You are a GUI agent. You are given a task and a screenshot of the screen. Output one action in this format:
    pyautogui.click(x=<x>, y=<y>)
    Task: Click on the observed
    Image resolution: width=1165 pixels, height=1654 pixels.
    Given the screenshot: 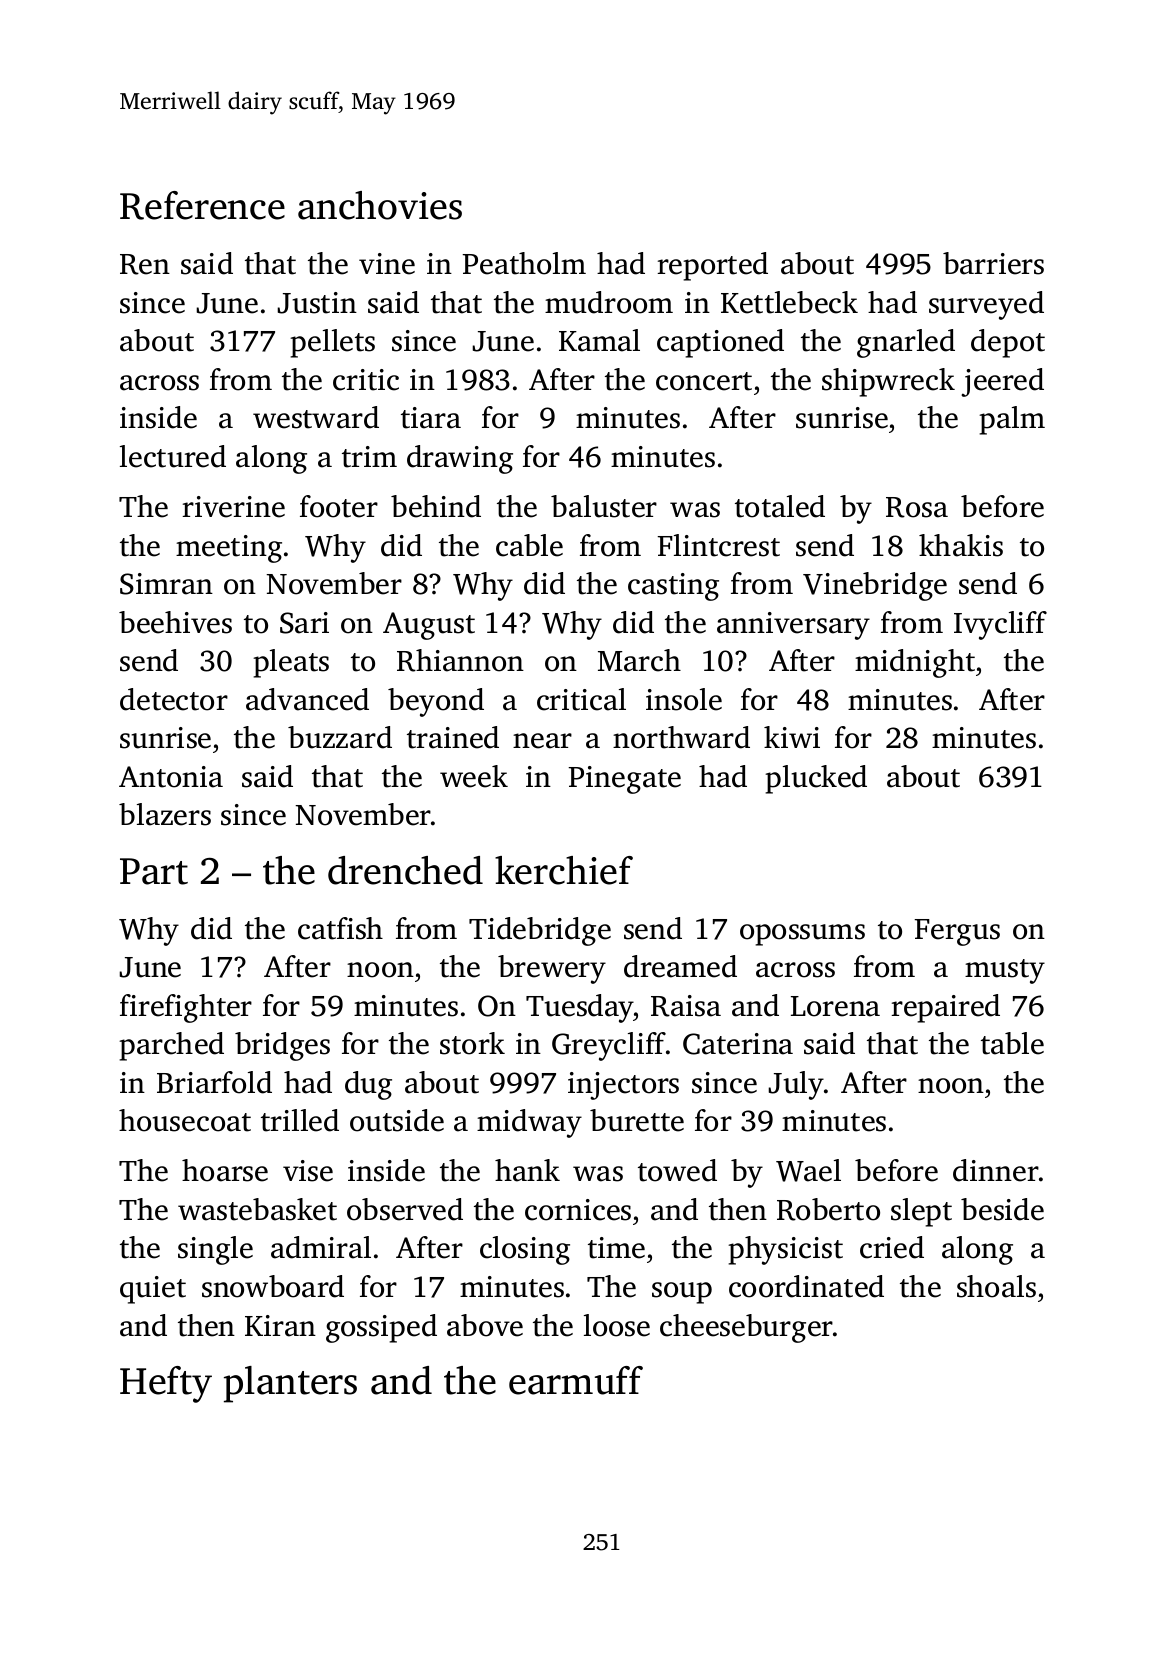 What is the action you would take?
    pyautogui.click(x=405, y=1209)
